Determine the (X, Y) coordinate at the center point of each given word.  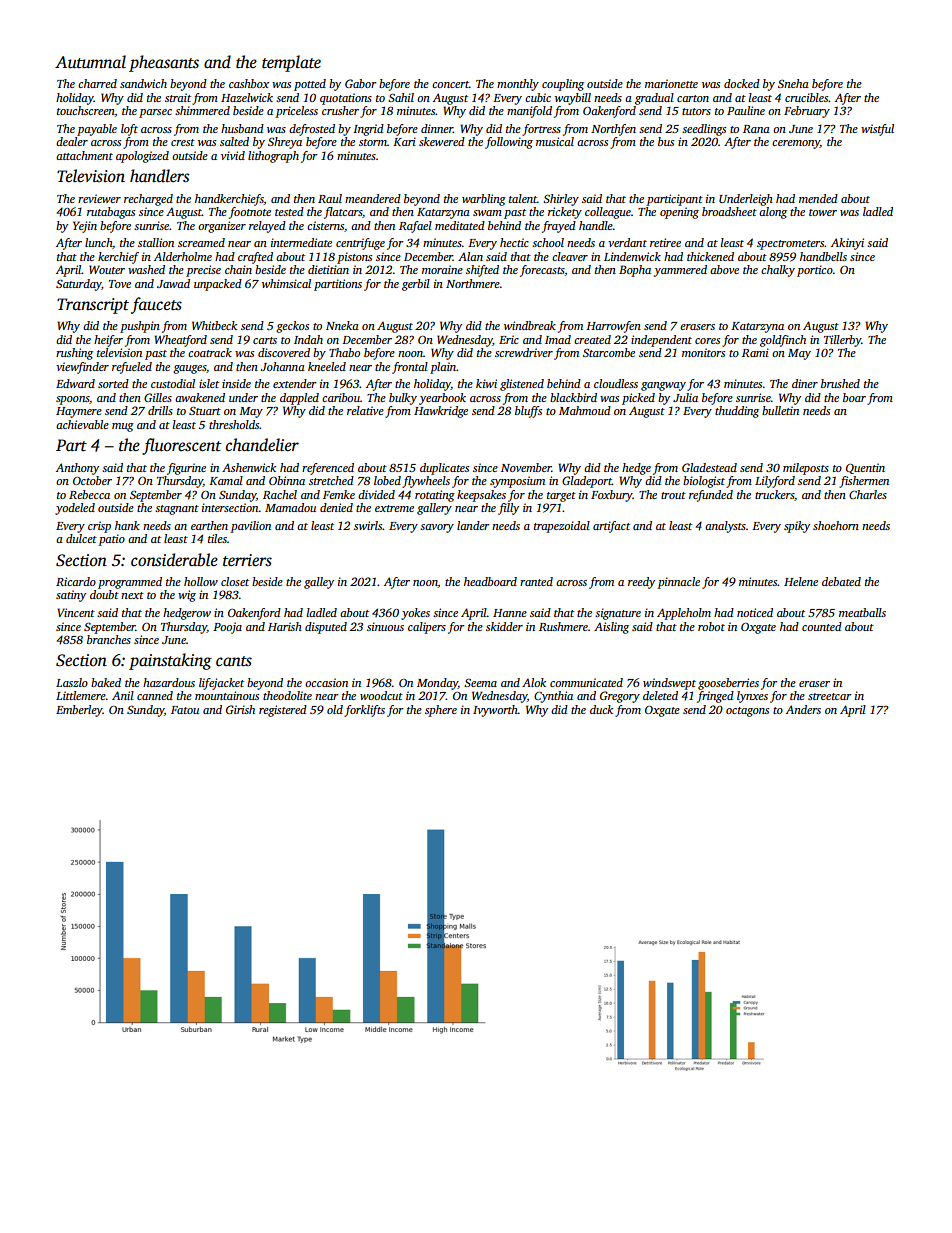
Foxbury (612, 496)
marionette (671, 83)
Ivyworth (495, 711)
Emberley (79, 711)
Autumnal (90, 62)
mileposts (806, 469)
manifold (529, 112)
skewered (442, 141)
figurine (186, 469)
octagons (747, 712)
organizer (222, 227)
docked (742, 83)
